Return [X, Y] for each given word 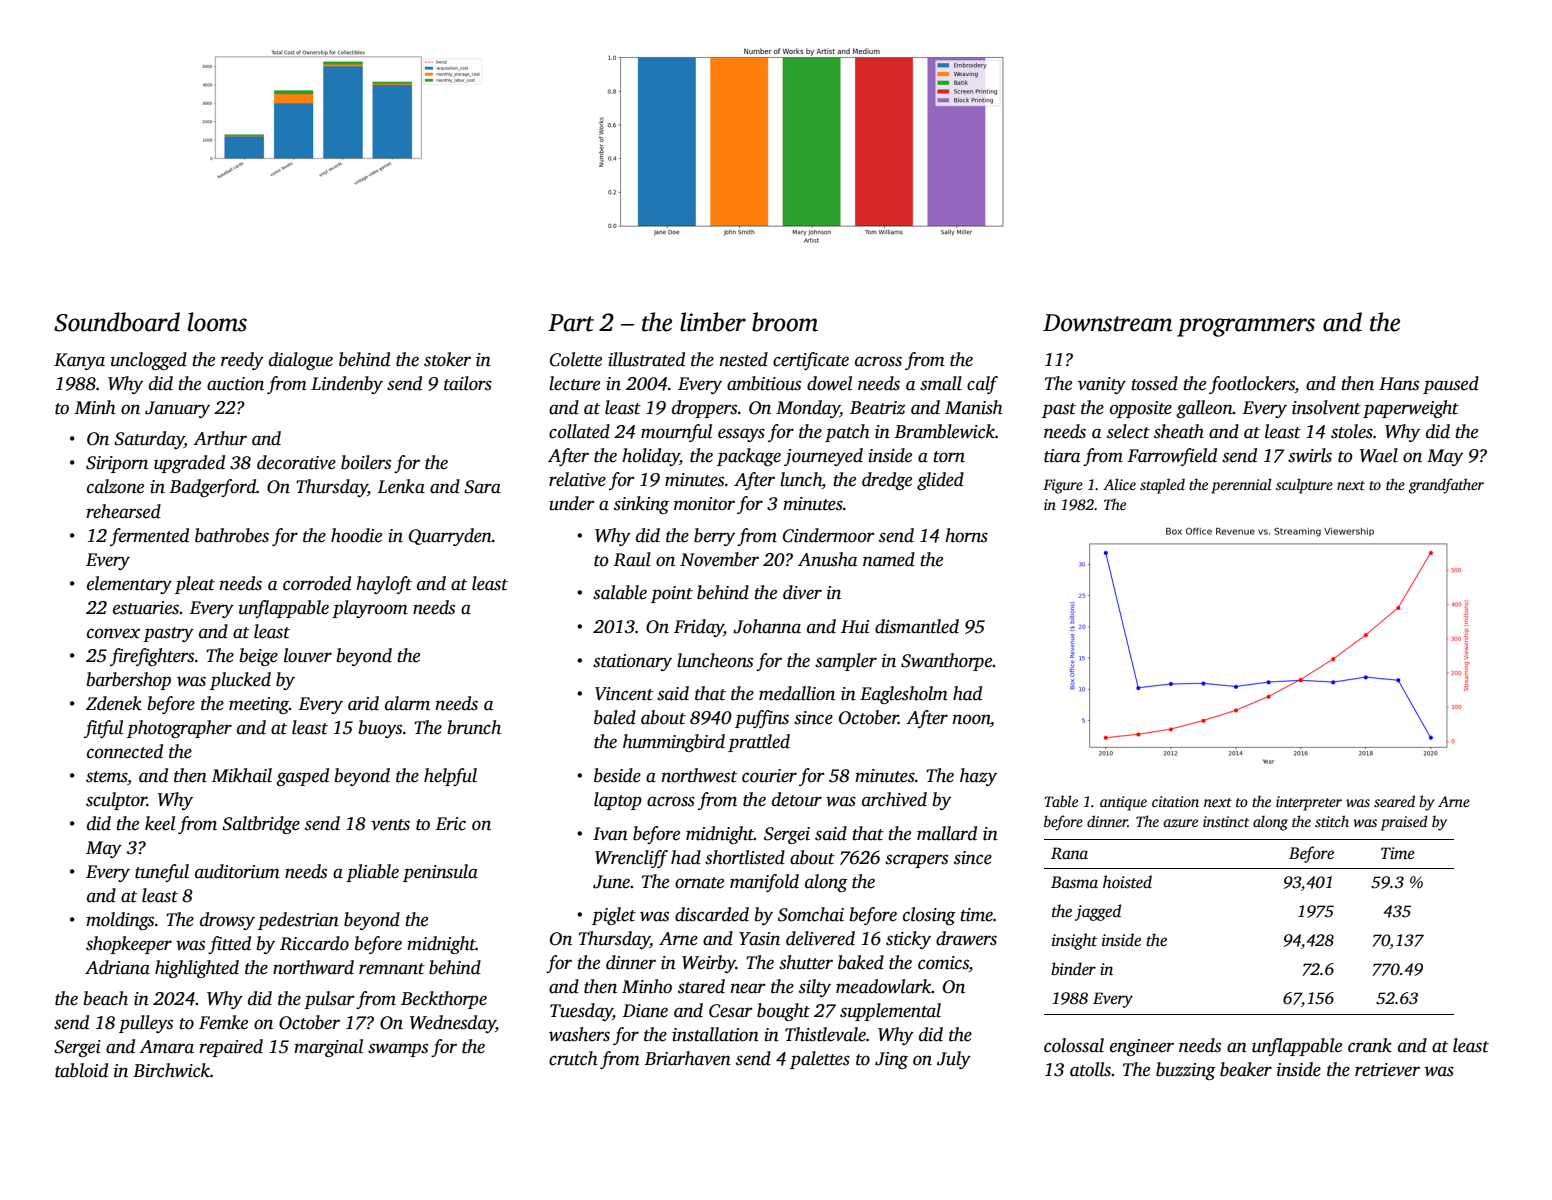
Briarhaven [687, 1058]
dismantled [917, 626]
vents [390, 825]
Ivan [610, 834]
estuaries [146, 608]
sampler [846, 662]
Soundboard [117, 322]
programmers [1246, 327]
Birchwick [171, 1070]
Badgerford [213, 488]
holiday [651, 457]
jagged [1098, 912]
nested [744, 359]
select [1128, 431]
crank [1370, 1045]
